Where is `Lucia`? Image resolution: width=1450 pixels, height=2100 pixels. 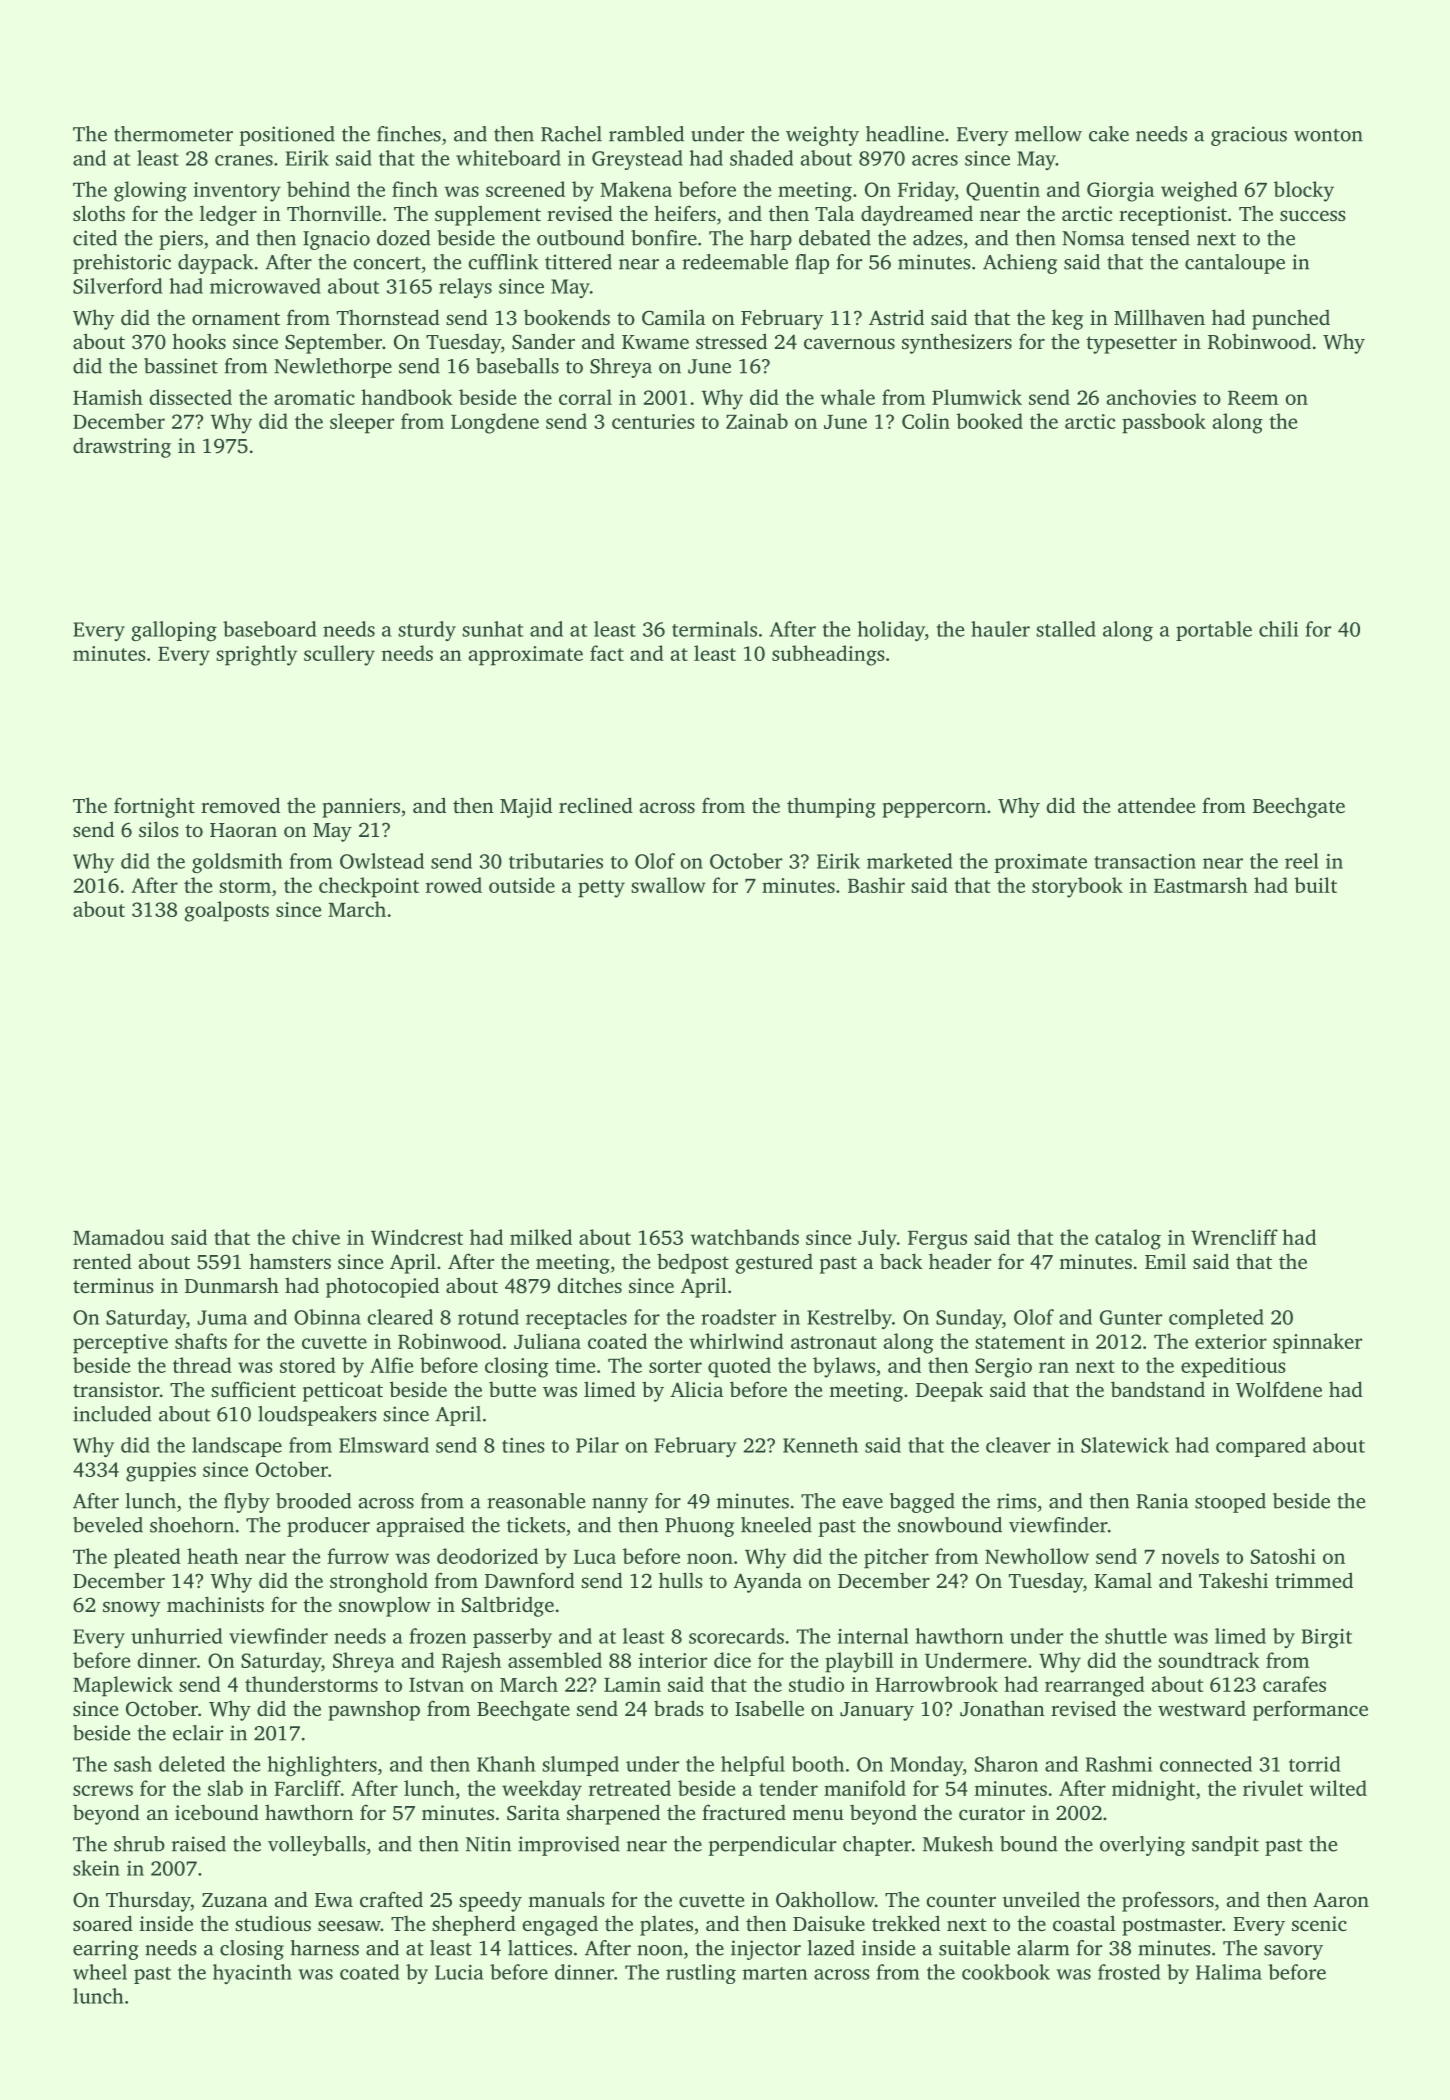
Lucia is located at coordinates (459, 1972).
